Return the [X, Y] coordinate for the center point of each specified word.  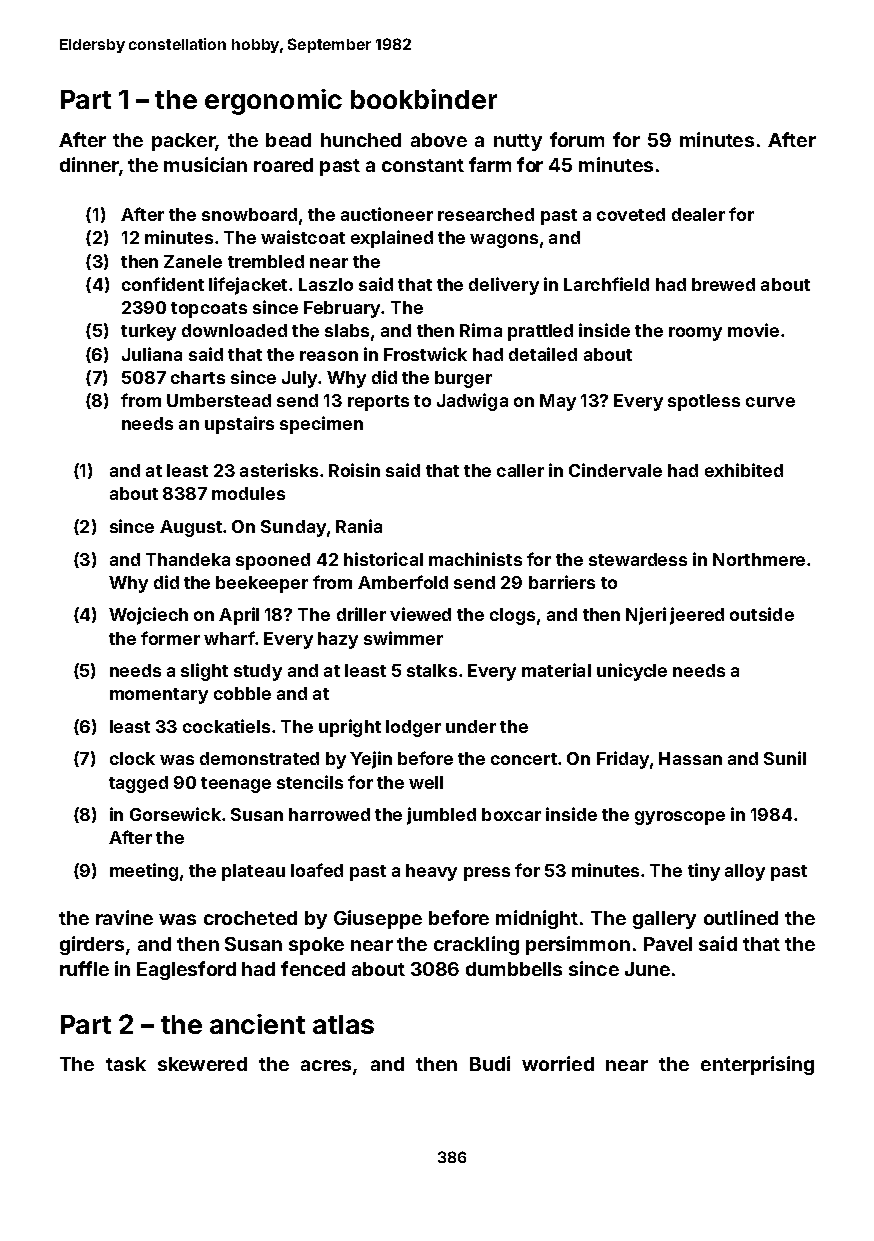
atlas [343, 1024]
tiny [704, 872]
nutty [518, 142]
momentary [159, 696]
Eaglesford [186, 970]
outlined [741, 917]
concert [524, 759]
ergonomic [273, 102]
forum [577, 139]
